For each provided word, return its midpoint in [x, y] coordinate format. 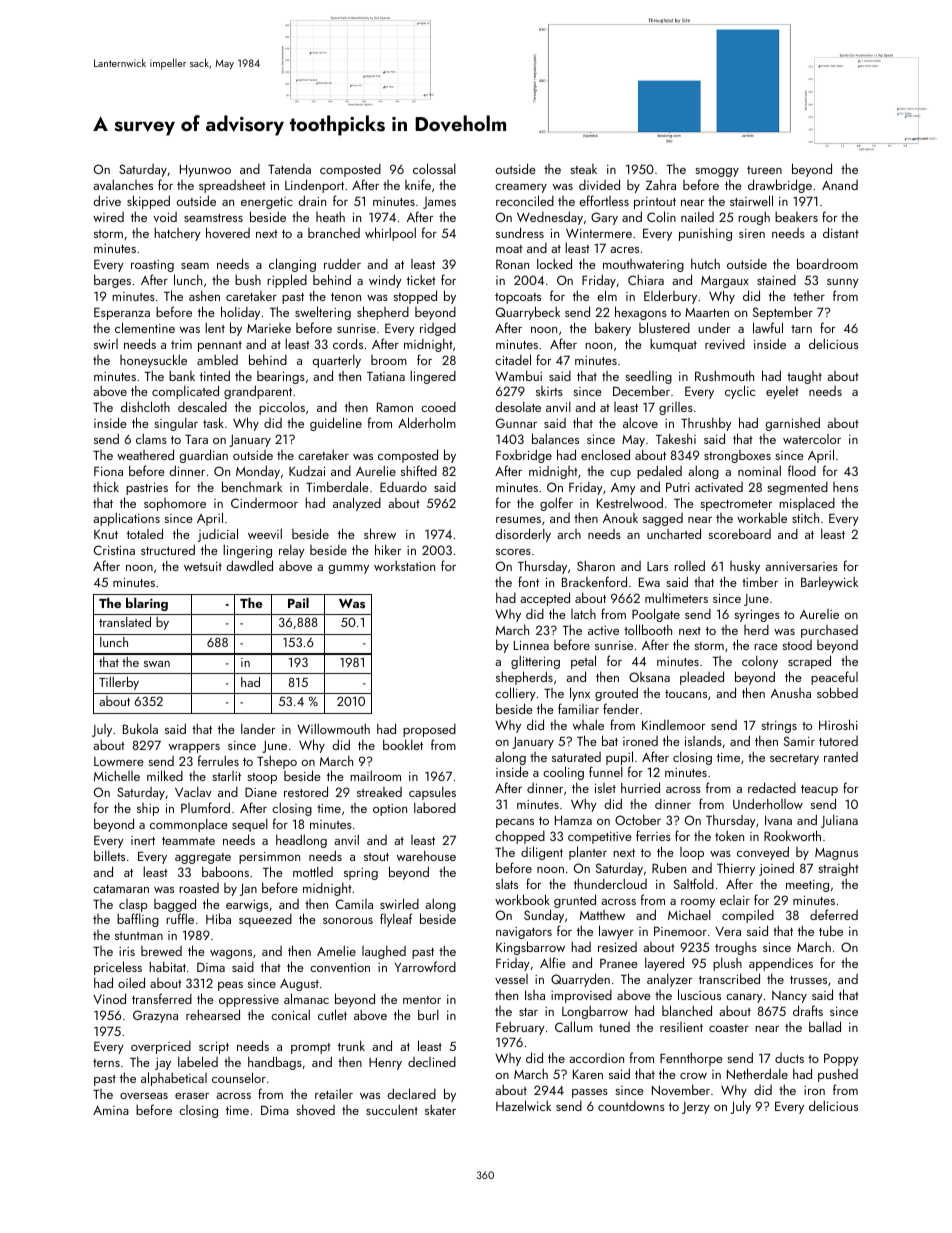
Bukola [140, 728]
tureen [764, 170]
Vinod [109, 998]
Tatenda [289, 169]
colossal [434, 168]
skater [440, 1110]
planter [588, 853]
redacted [772, 787]
